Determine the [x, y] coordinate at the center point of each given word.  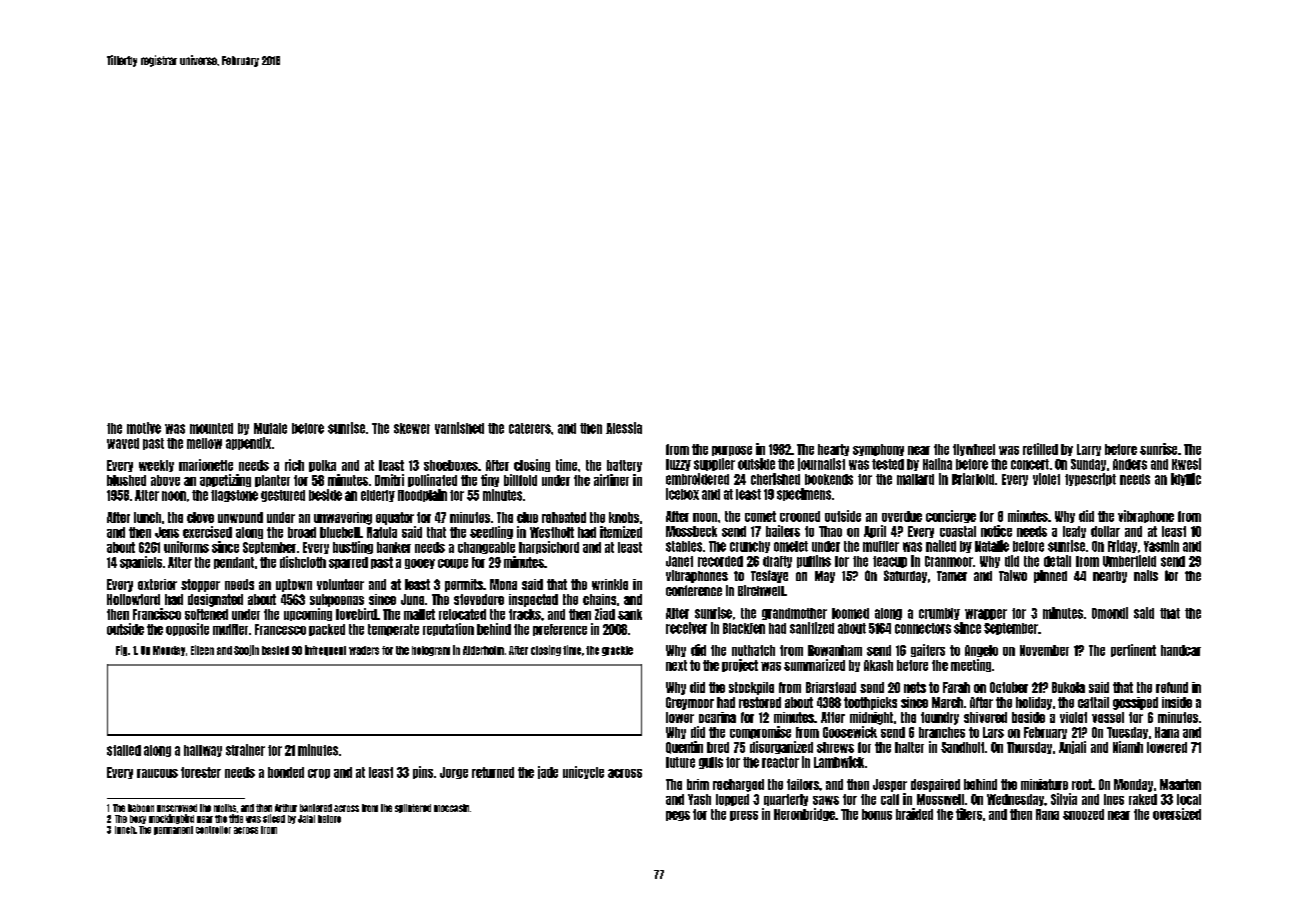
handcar [1181, 650]
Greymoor [690, 703]
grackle [617, 651]
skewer [412, 428]
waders [364, 650]
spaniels [141, 562]
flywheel [974, 450]
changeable [486, 548]
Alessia [624, 428]
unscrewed [177, 808]
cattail [1093, 702]
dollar [1105, 531]
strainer [245, 750]
